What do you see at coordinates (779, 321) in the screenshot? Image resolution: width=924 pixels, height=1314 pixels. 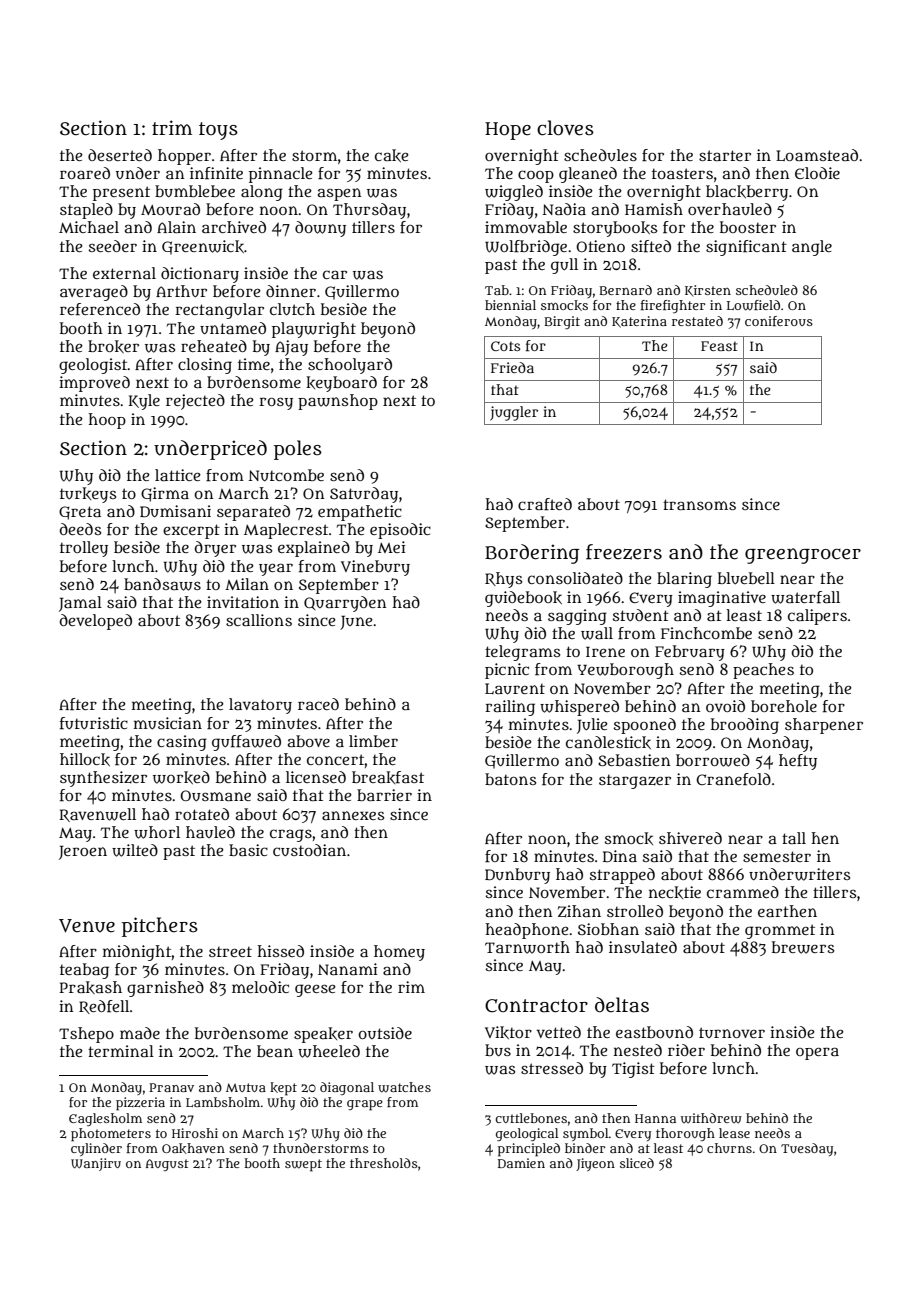 I see `coniferous` at bounding box center [779, 321].
